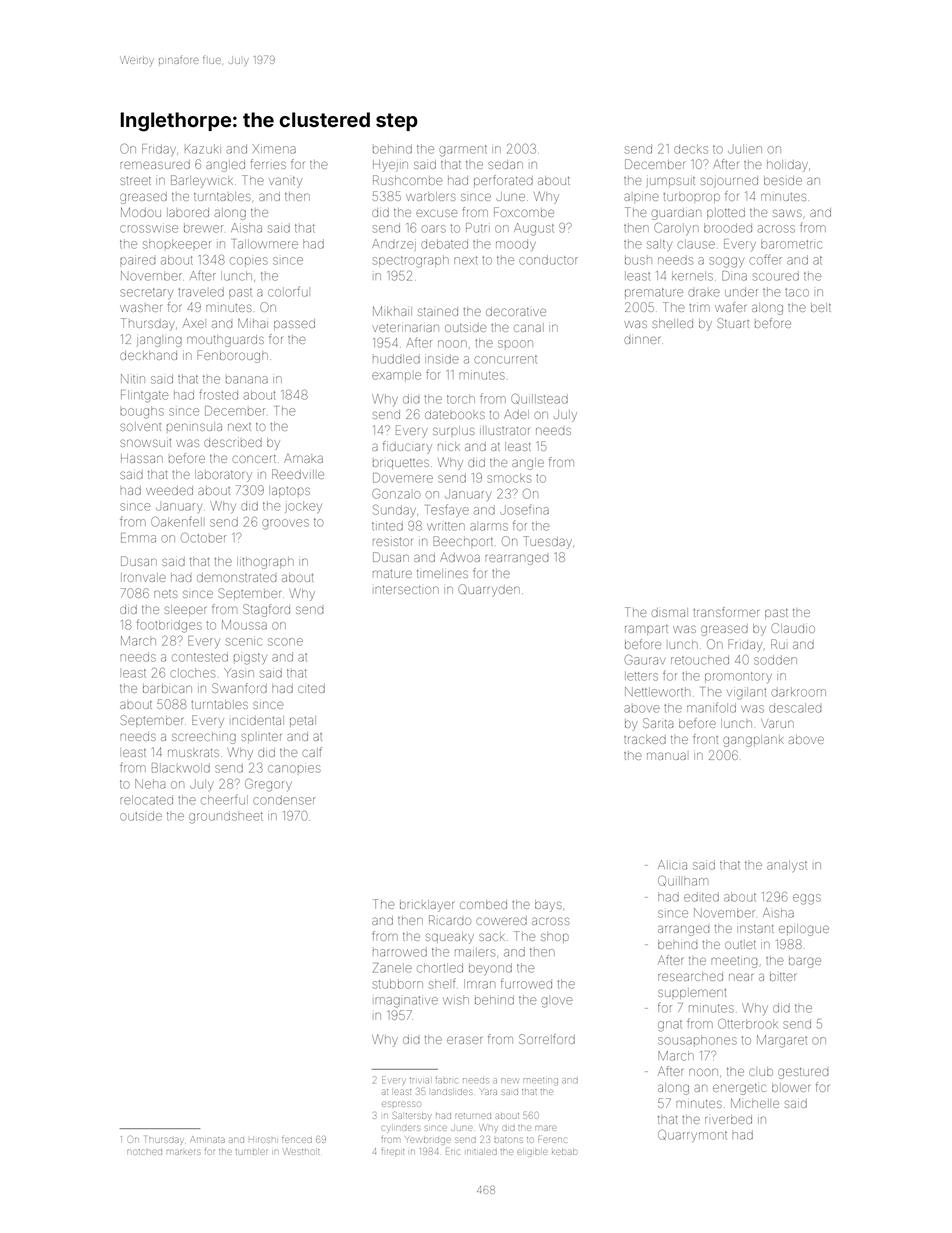  I want to click on garment, so click(463, 151).
